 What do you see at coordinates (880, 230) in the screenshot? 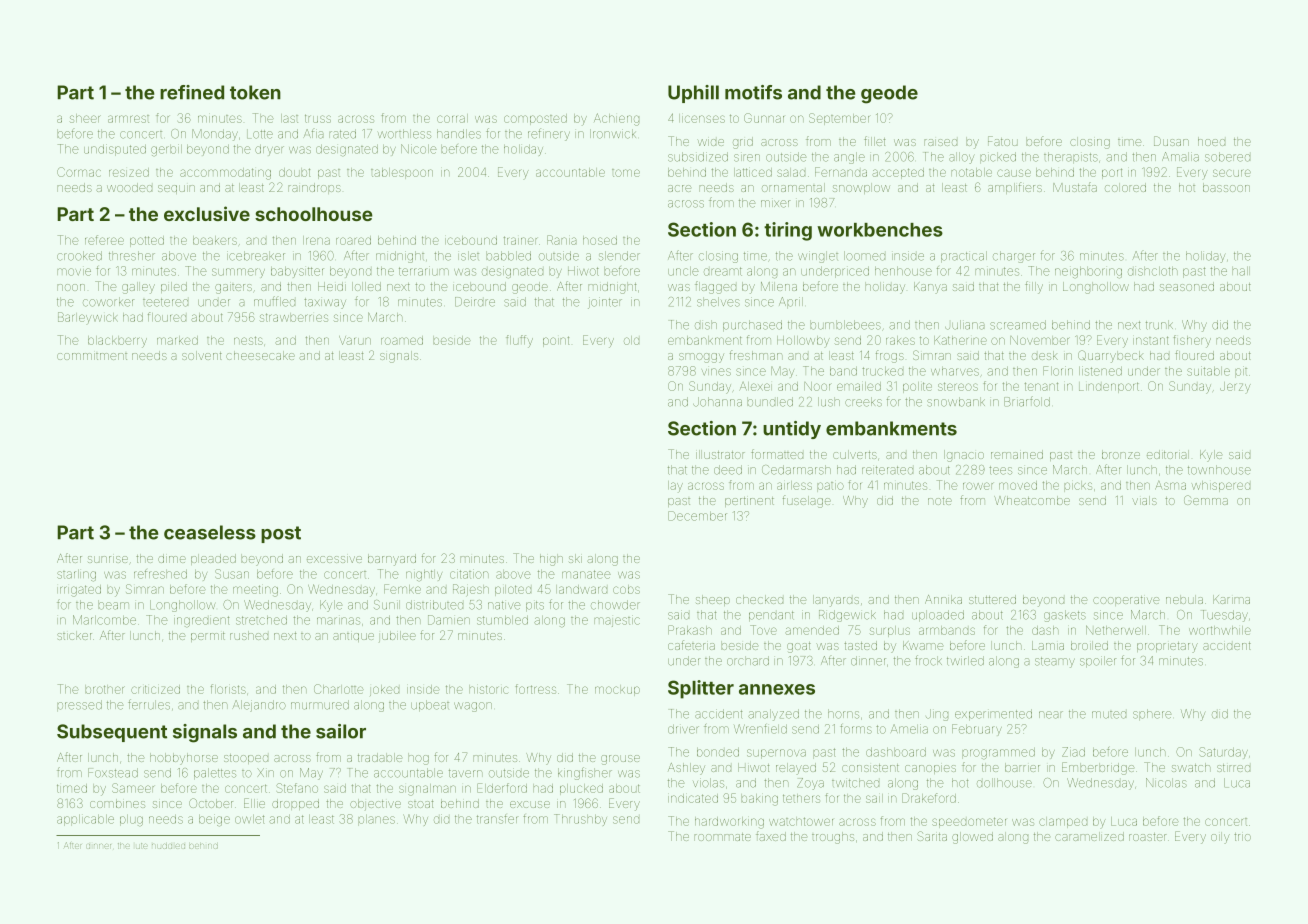
I see `workbenches` at bounding box center [880, 230].
